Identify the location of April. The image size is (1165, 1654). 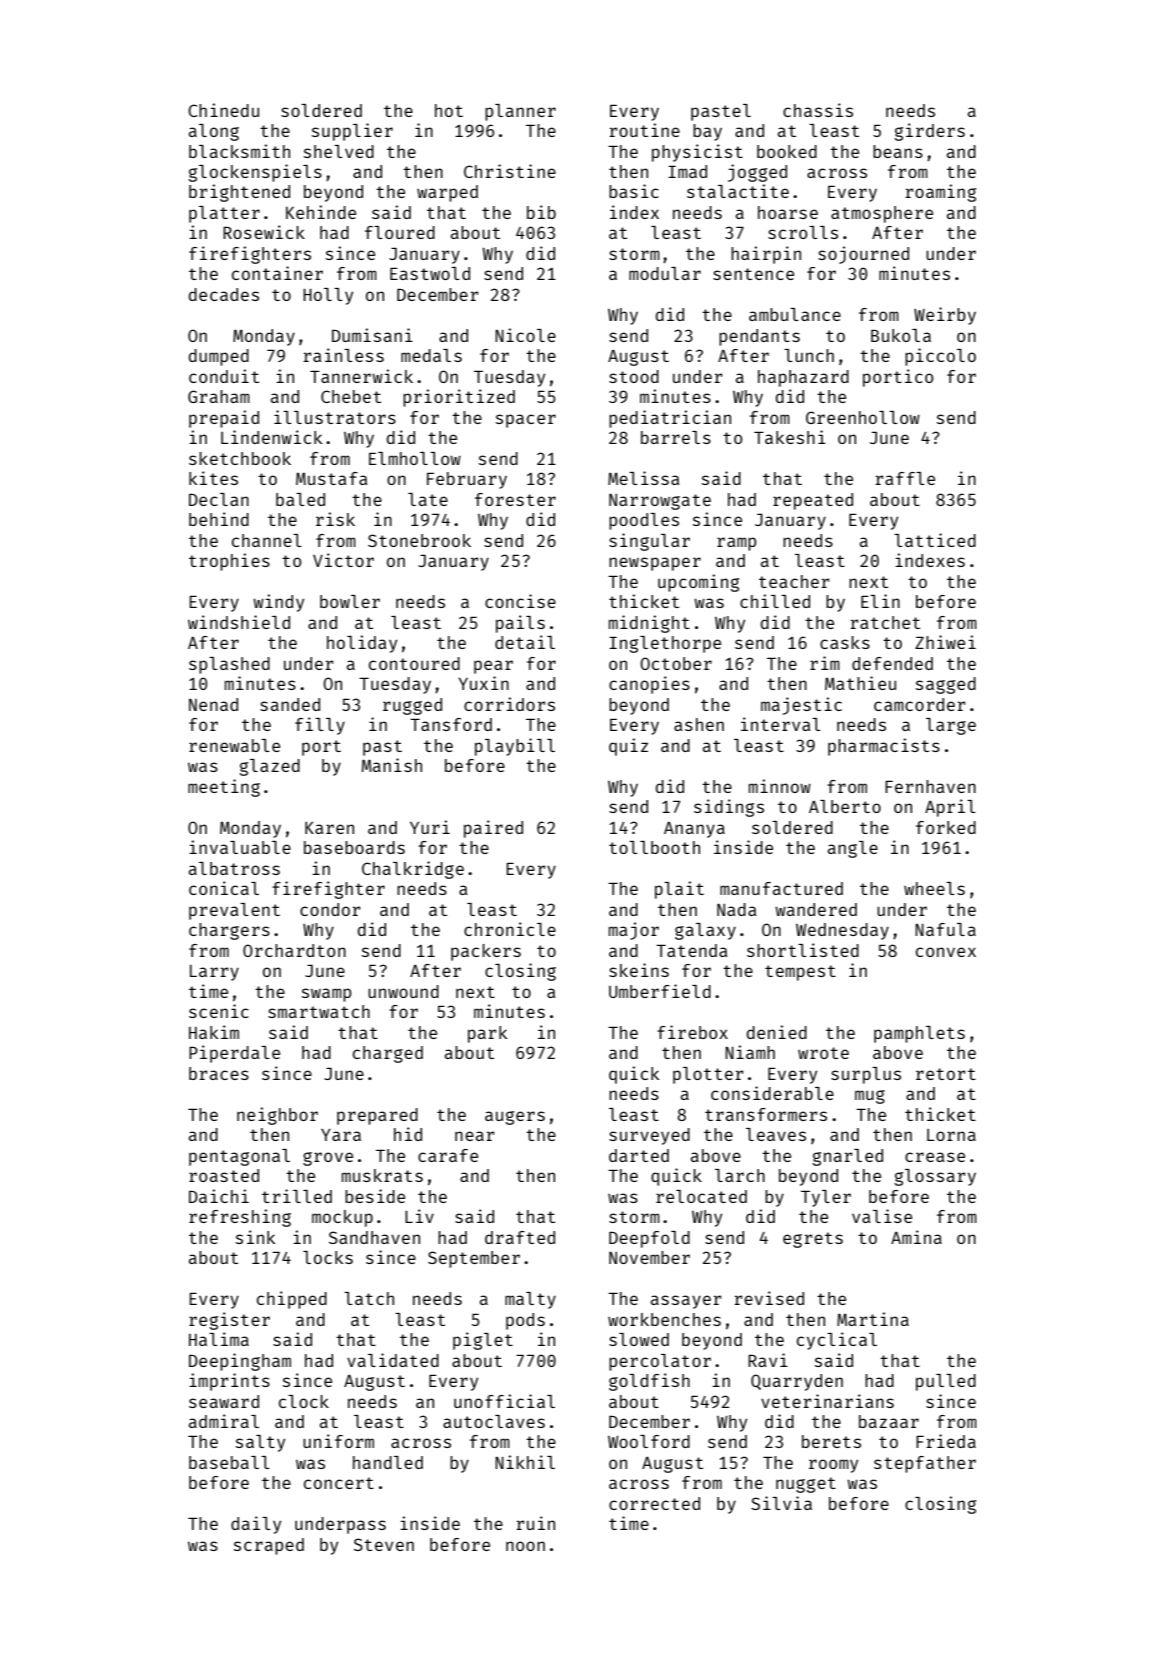
(950, 808).
